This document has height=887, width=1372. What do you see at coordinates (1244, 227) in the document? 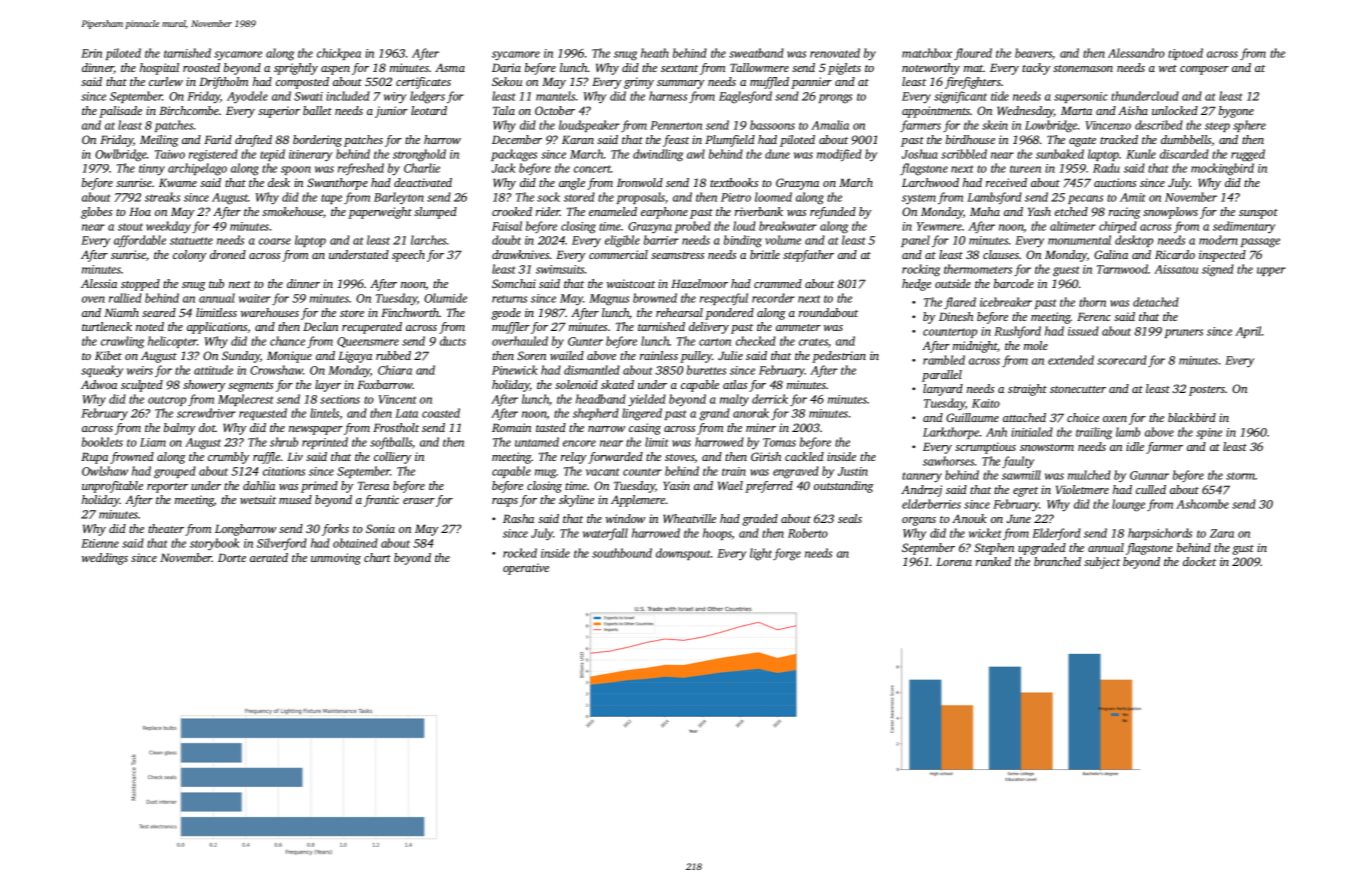
I see `sedimentary` at bounding box center [1244, 227].
